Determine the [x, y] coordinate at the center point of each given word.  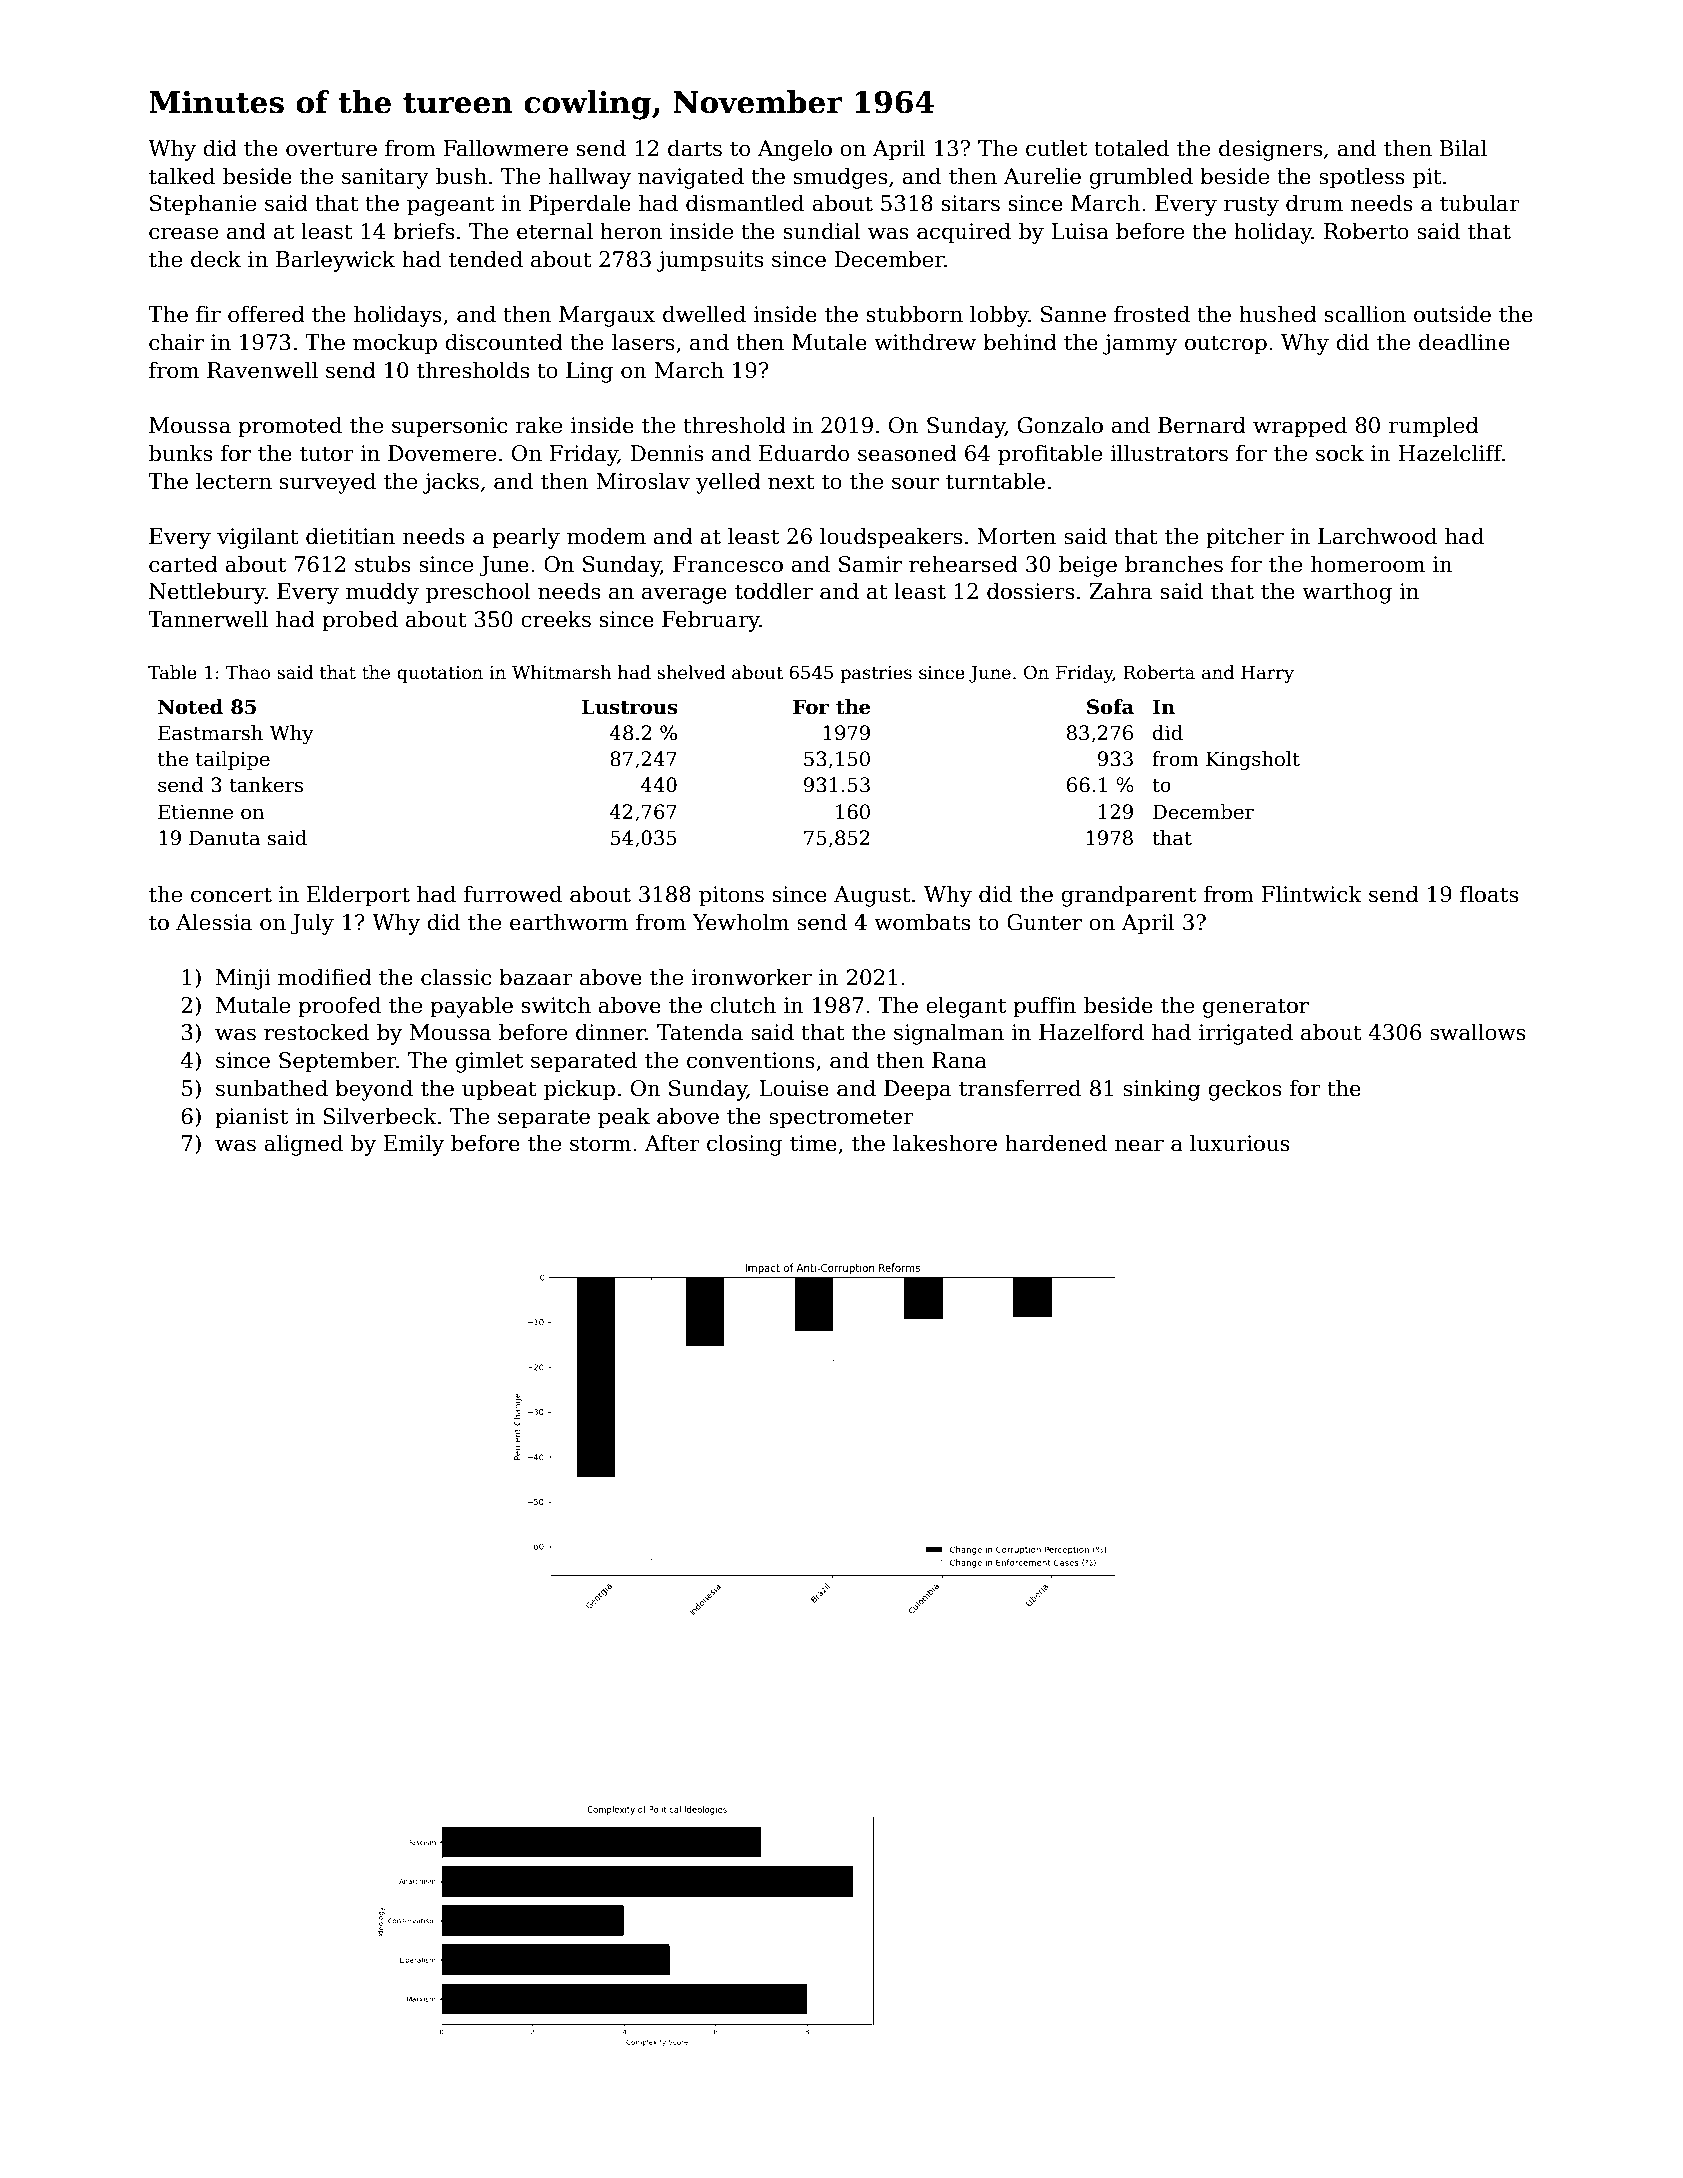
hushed [1278, 314]
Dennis [666, 453]
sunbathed [272, 1088]
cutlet [1056, 148]
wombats [922, 922]
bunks [180, 453]
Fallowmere [505, 148]
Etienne [195, 812]
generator [1256, 1008]
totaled [1131, 148]
